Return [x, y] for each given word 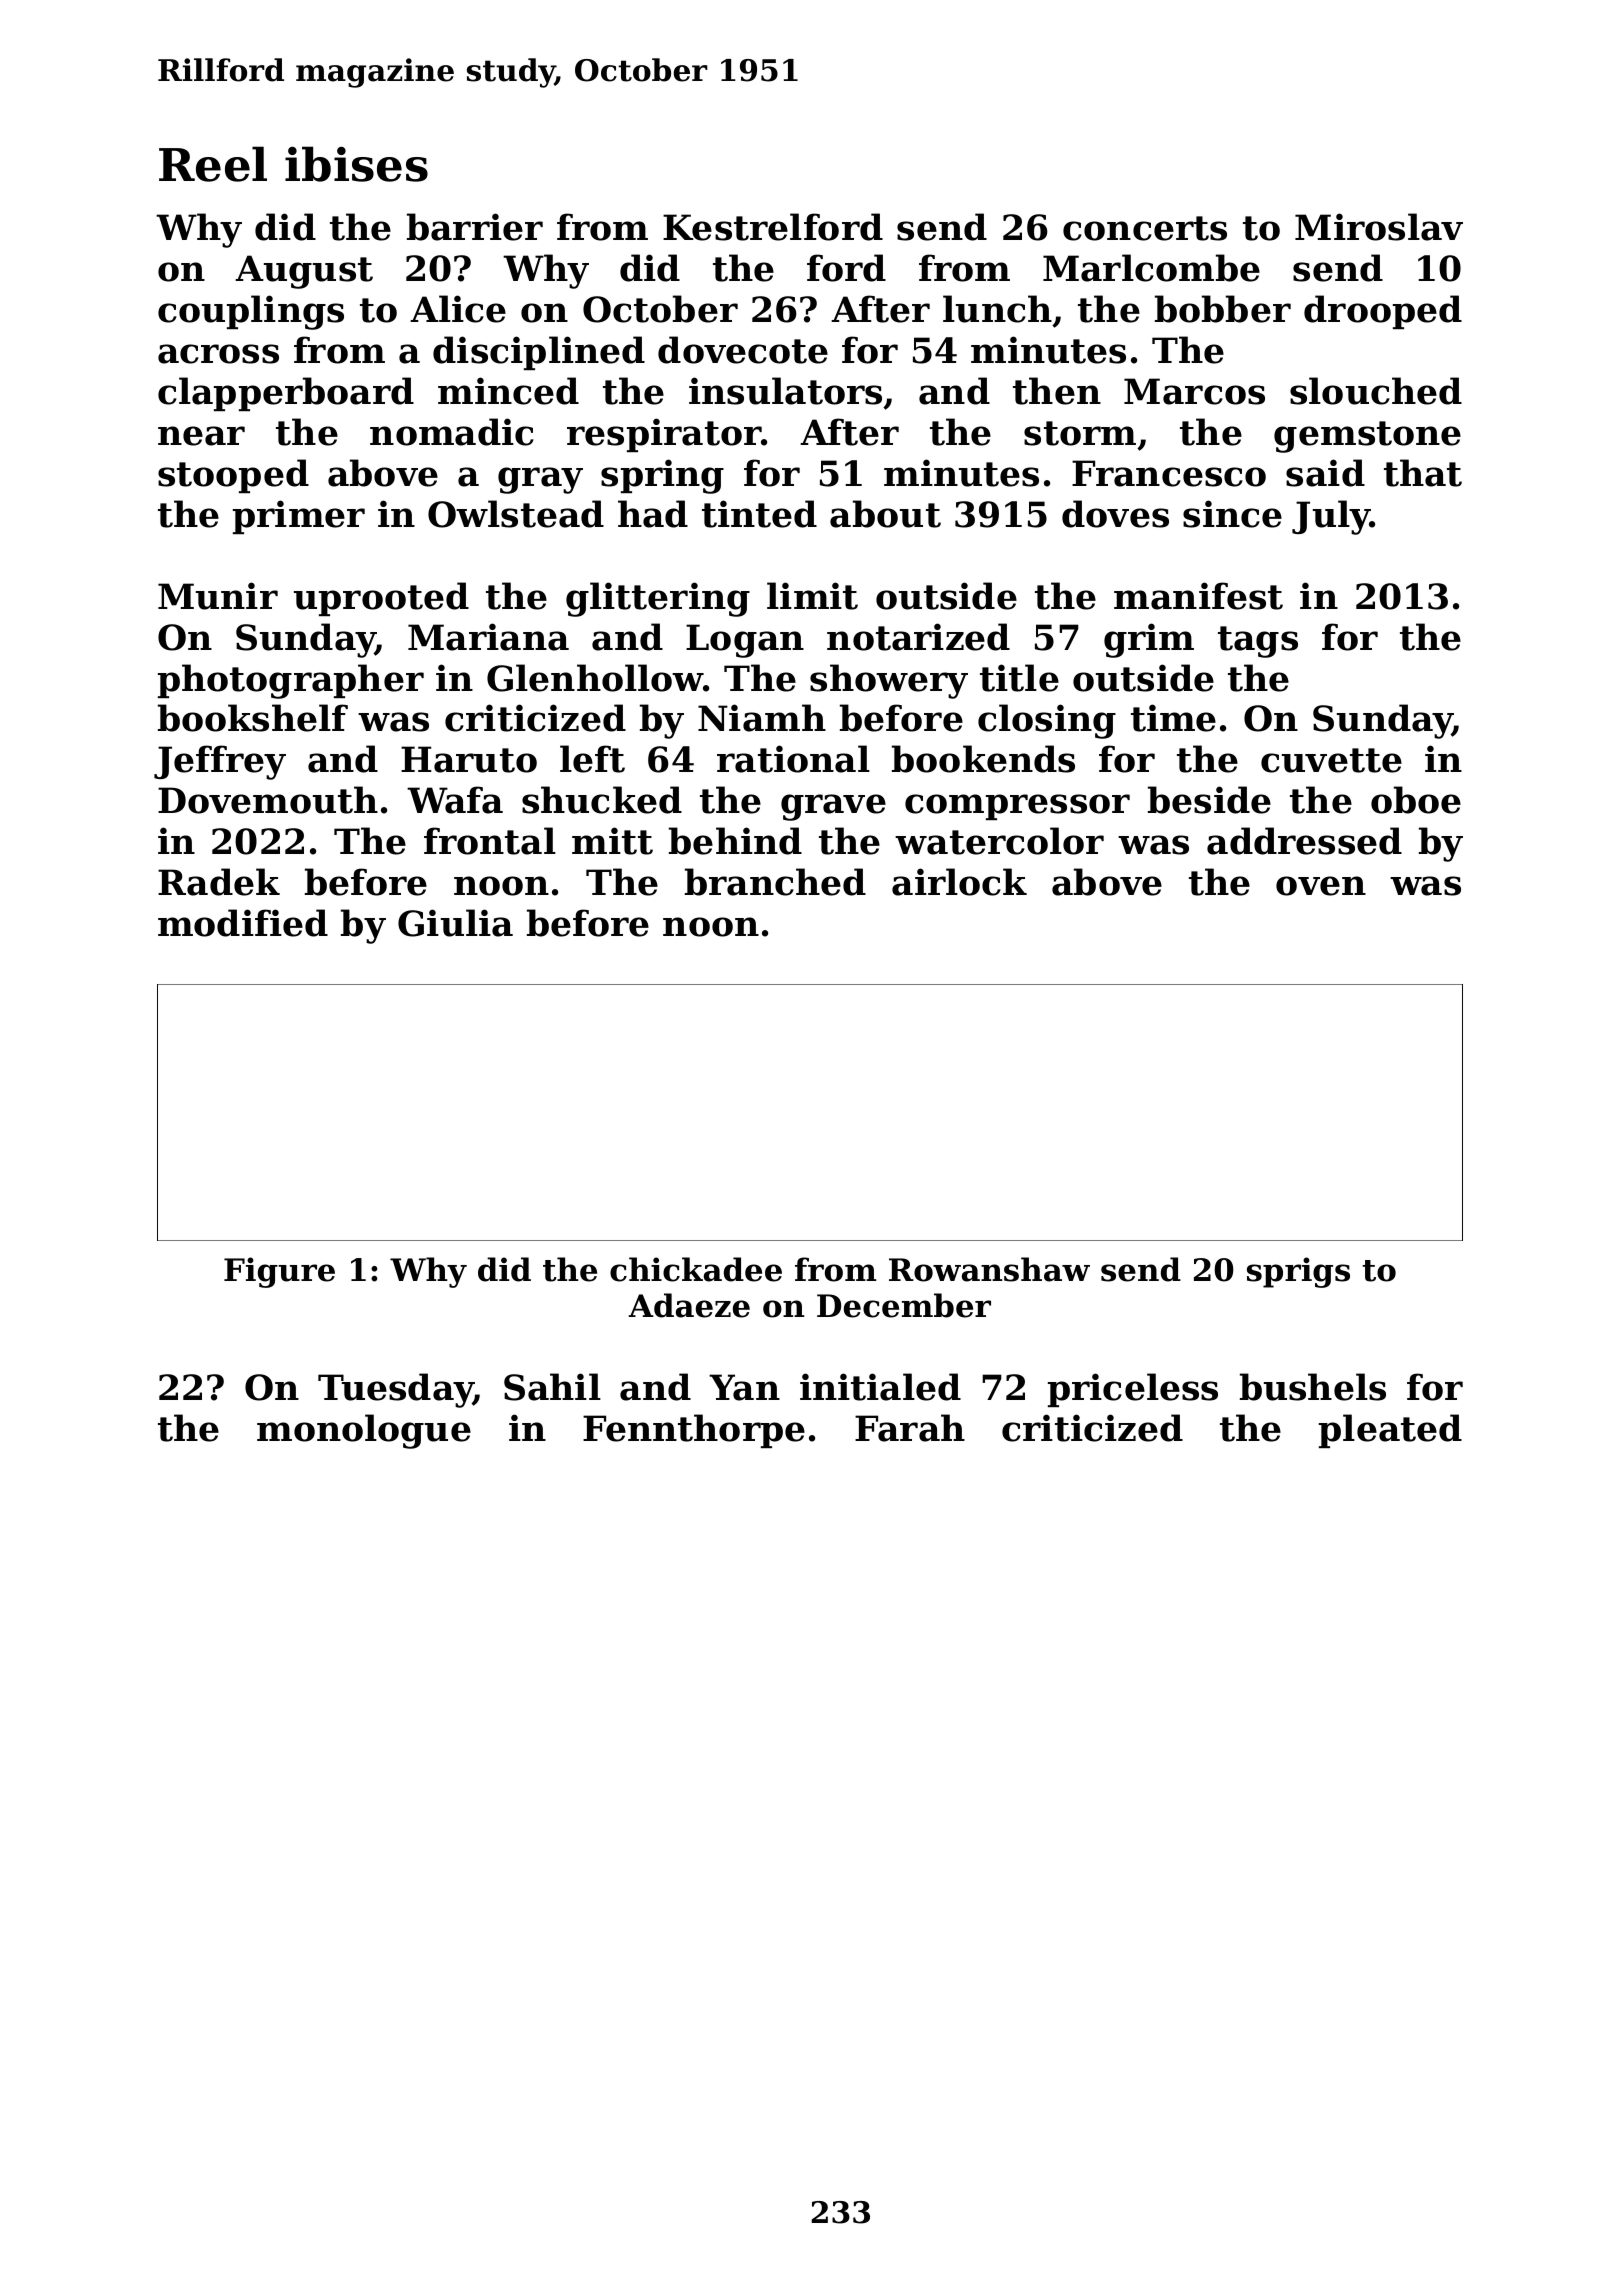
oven [1321, 886]
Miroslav [1379, 227]
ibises [356, 164]
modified [243, 923]
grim [1149, 640]
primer [299, 517]
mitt [612, 841]
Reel [213, 164]
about [885, 514]
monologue [364, 1431]
